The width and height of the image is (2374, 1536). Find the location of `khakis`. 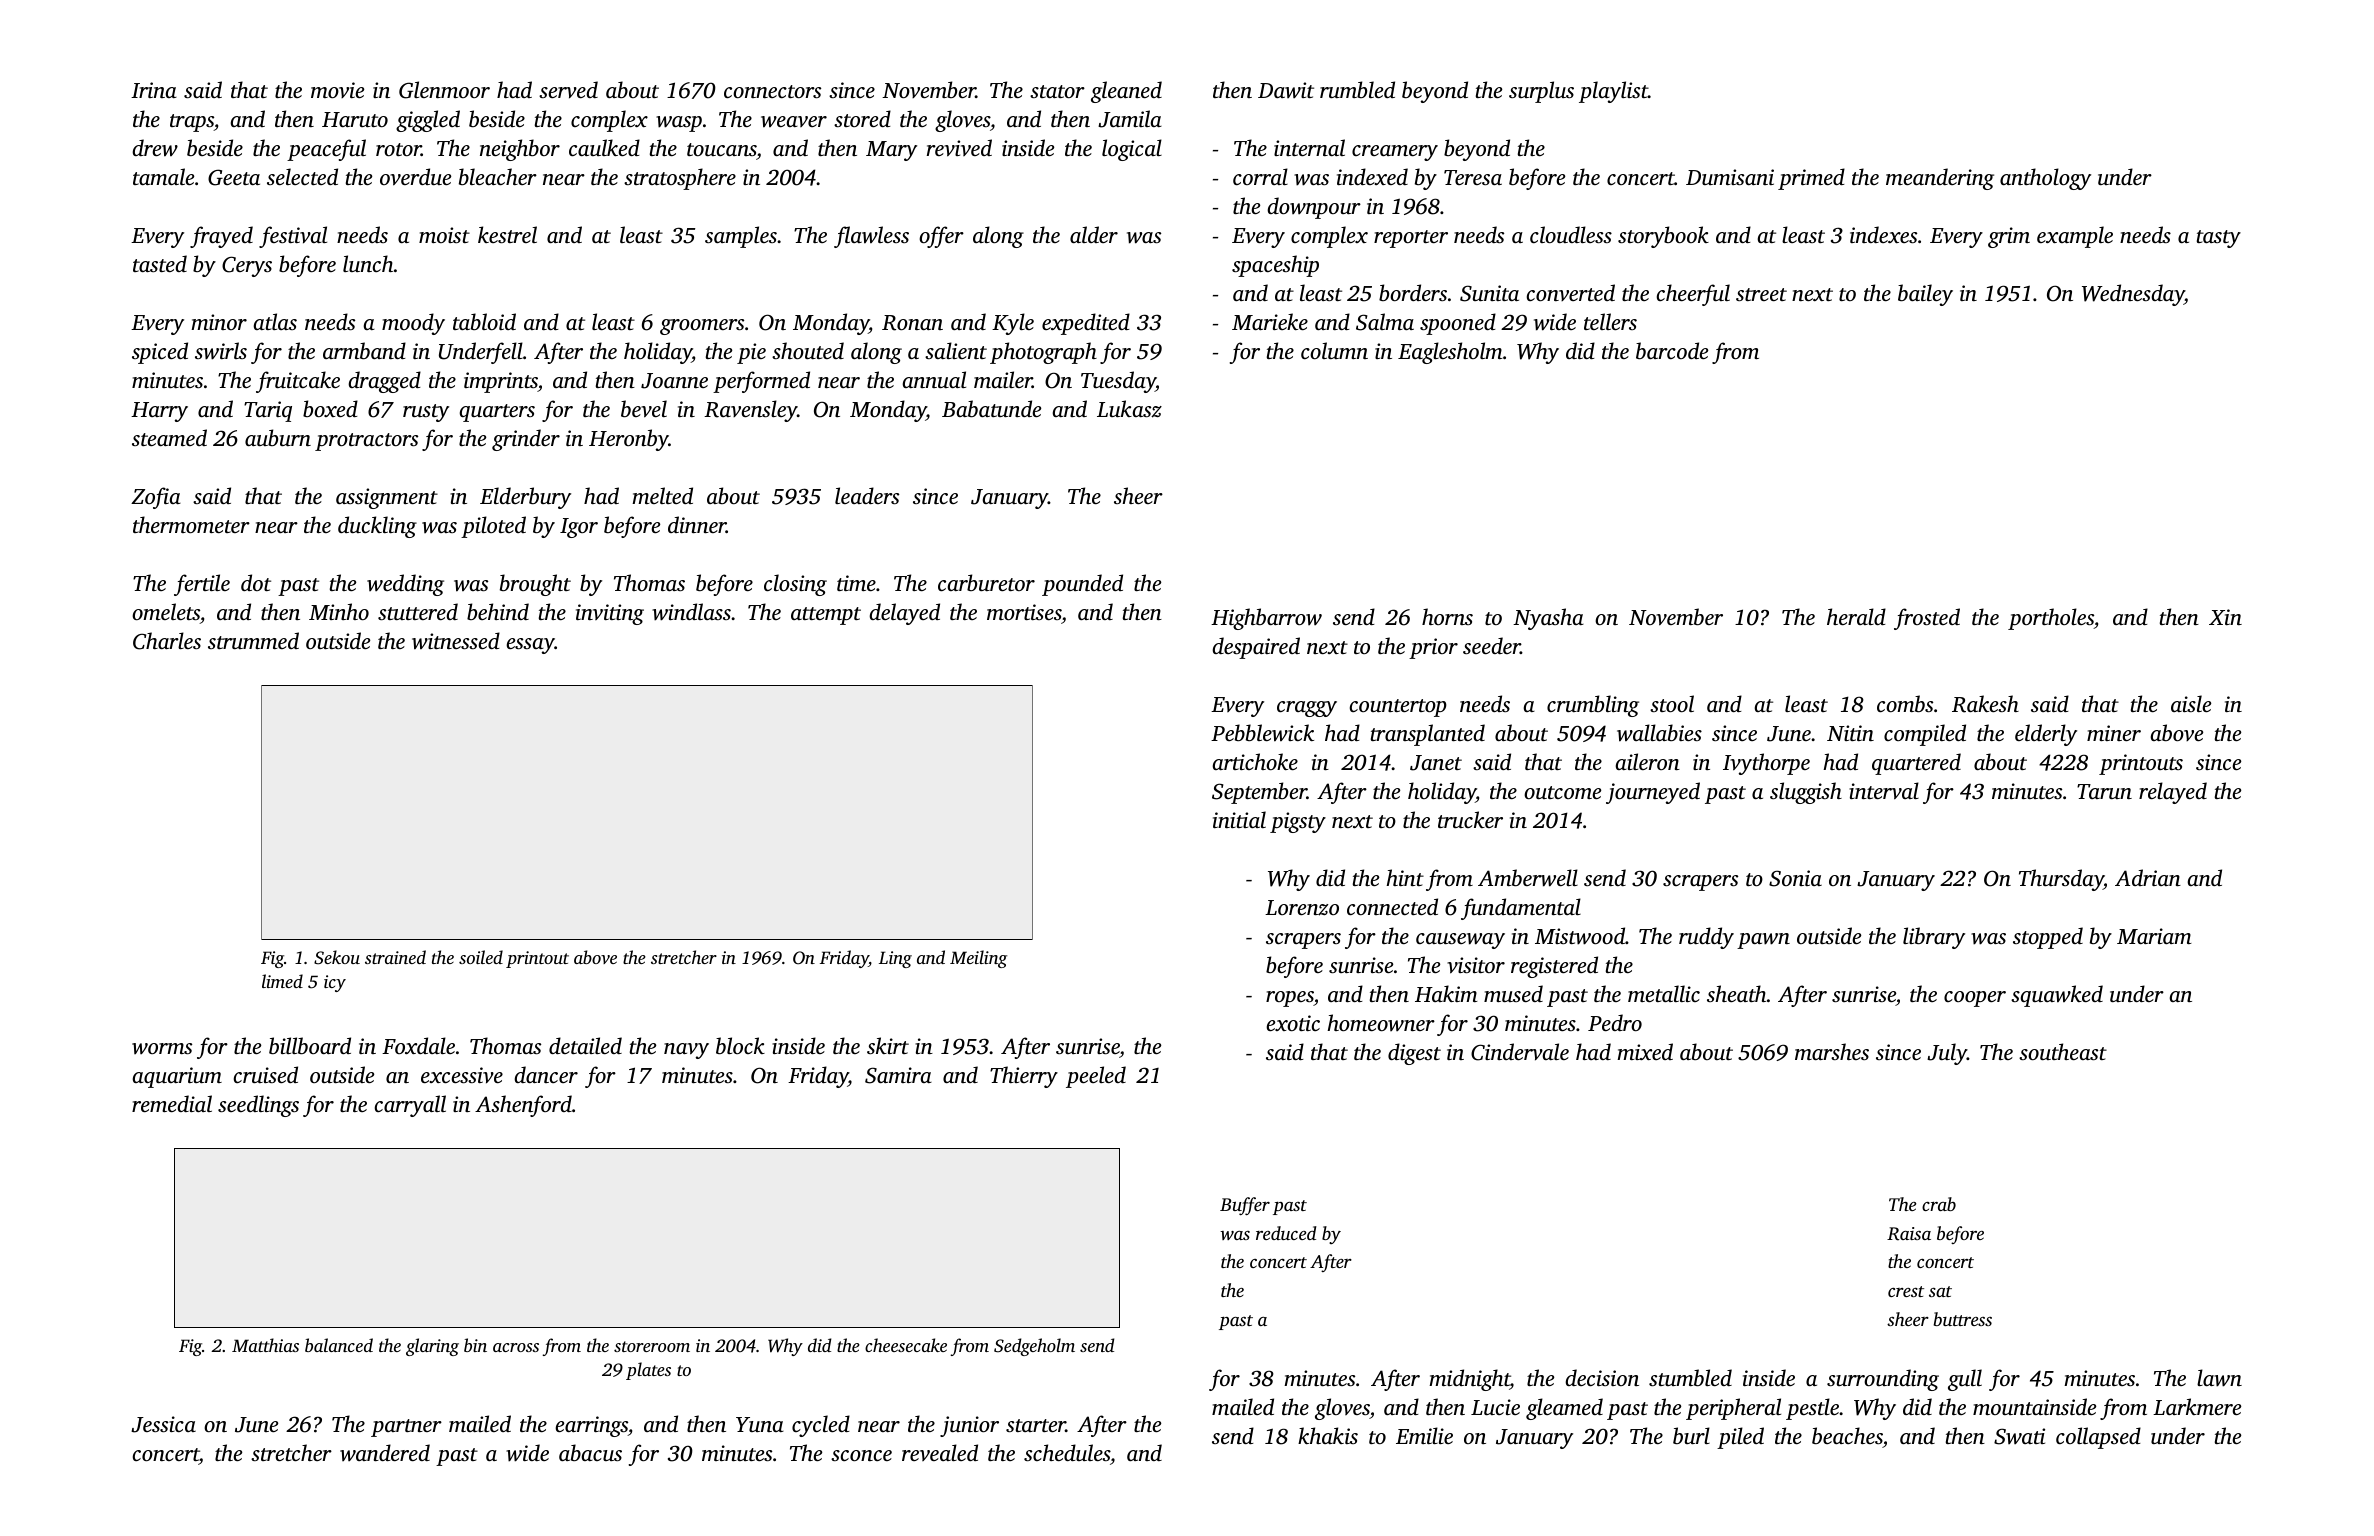

khakis is located at coordinates (1328, 1435).
